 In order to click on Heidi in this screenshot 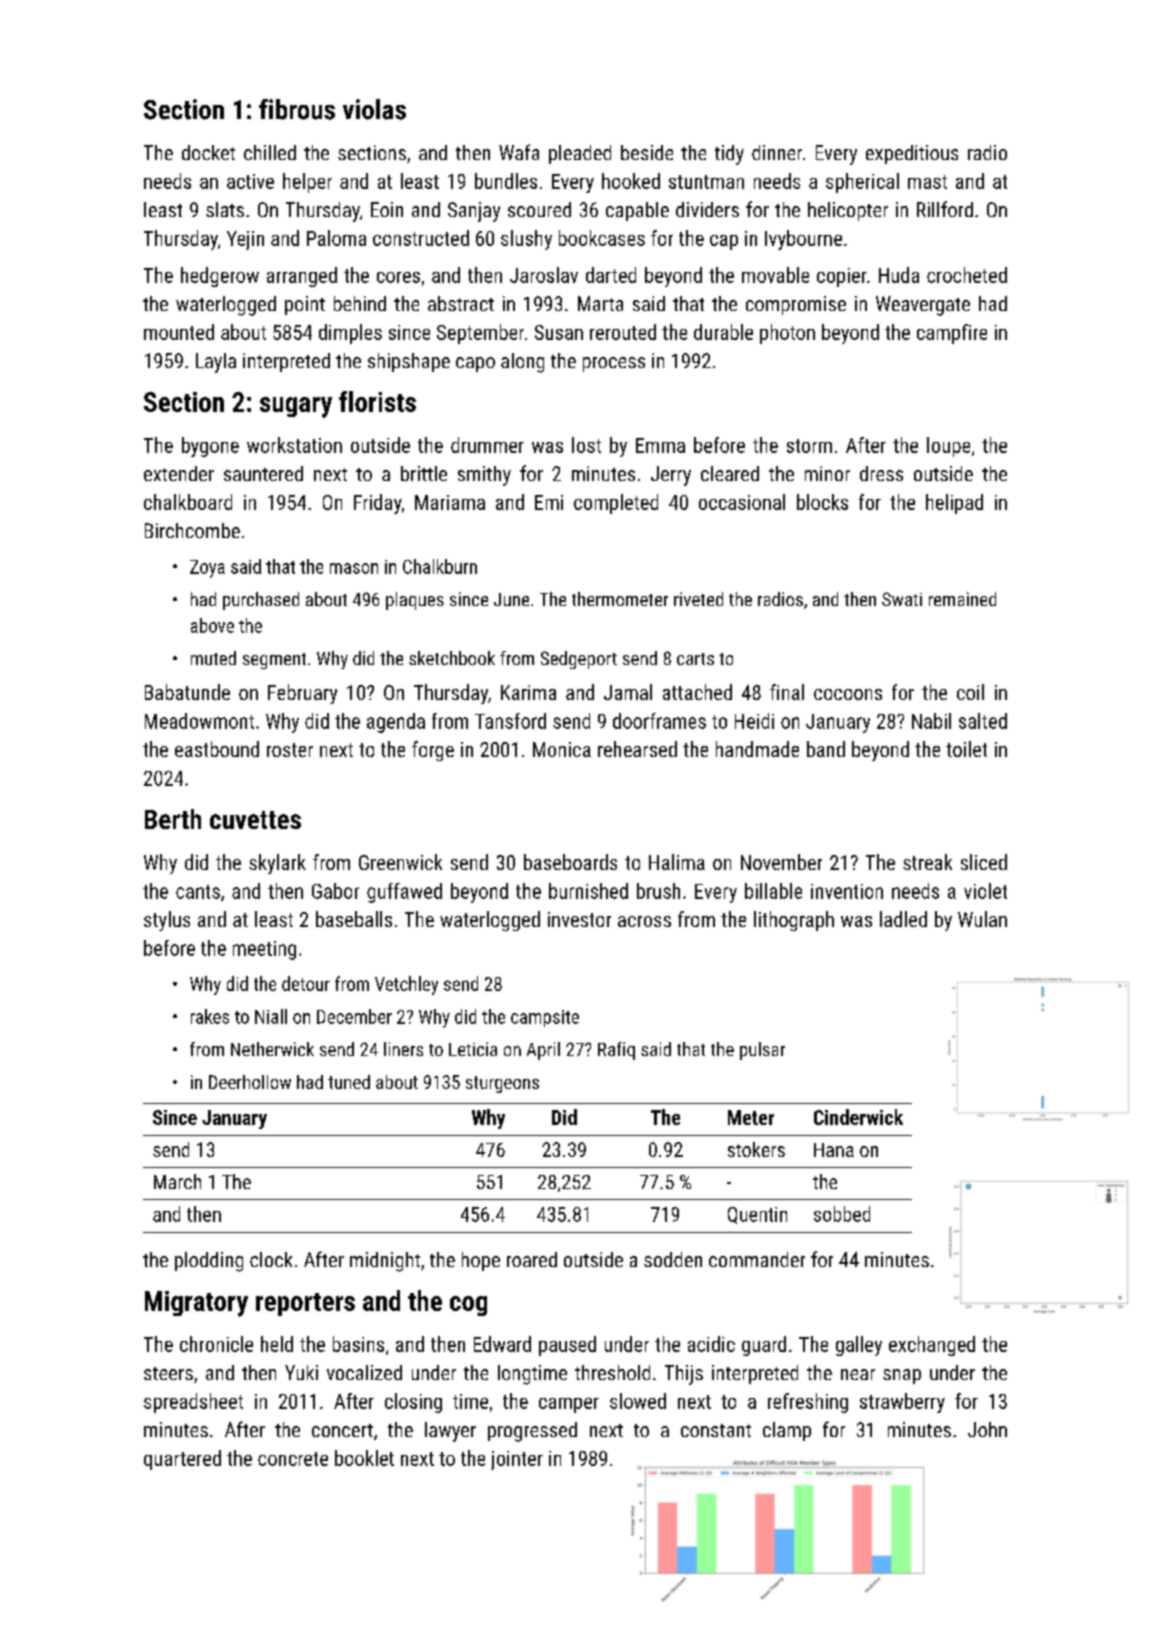, I will do `click(754, 721)`.
